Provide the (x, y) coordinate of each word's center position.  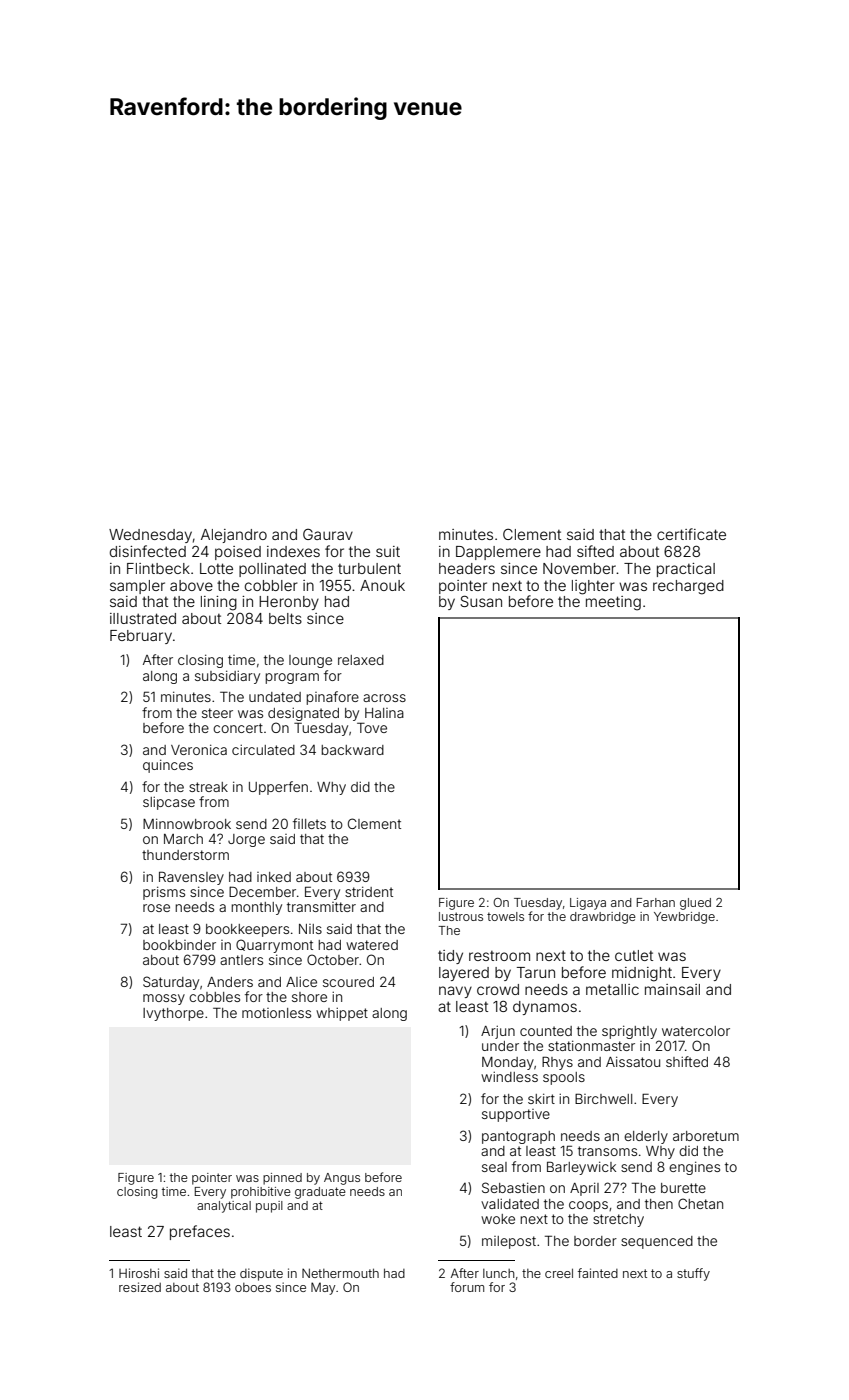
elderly (646, 1137)
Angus (342, 1179)
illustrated (143, 618)
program (292, 678)
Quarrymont (274, 946)
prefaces (200, 1232)
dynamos (545, 1008)
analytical (224, 1207)
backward (352, 750)
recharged (688, 587)
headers (467, 568)
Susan (481, 601)
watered (372, 945)
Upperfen (278, 788)
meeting (613, 603)
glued (695, 904)
